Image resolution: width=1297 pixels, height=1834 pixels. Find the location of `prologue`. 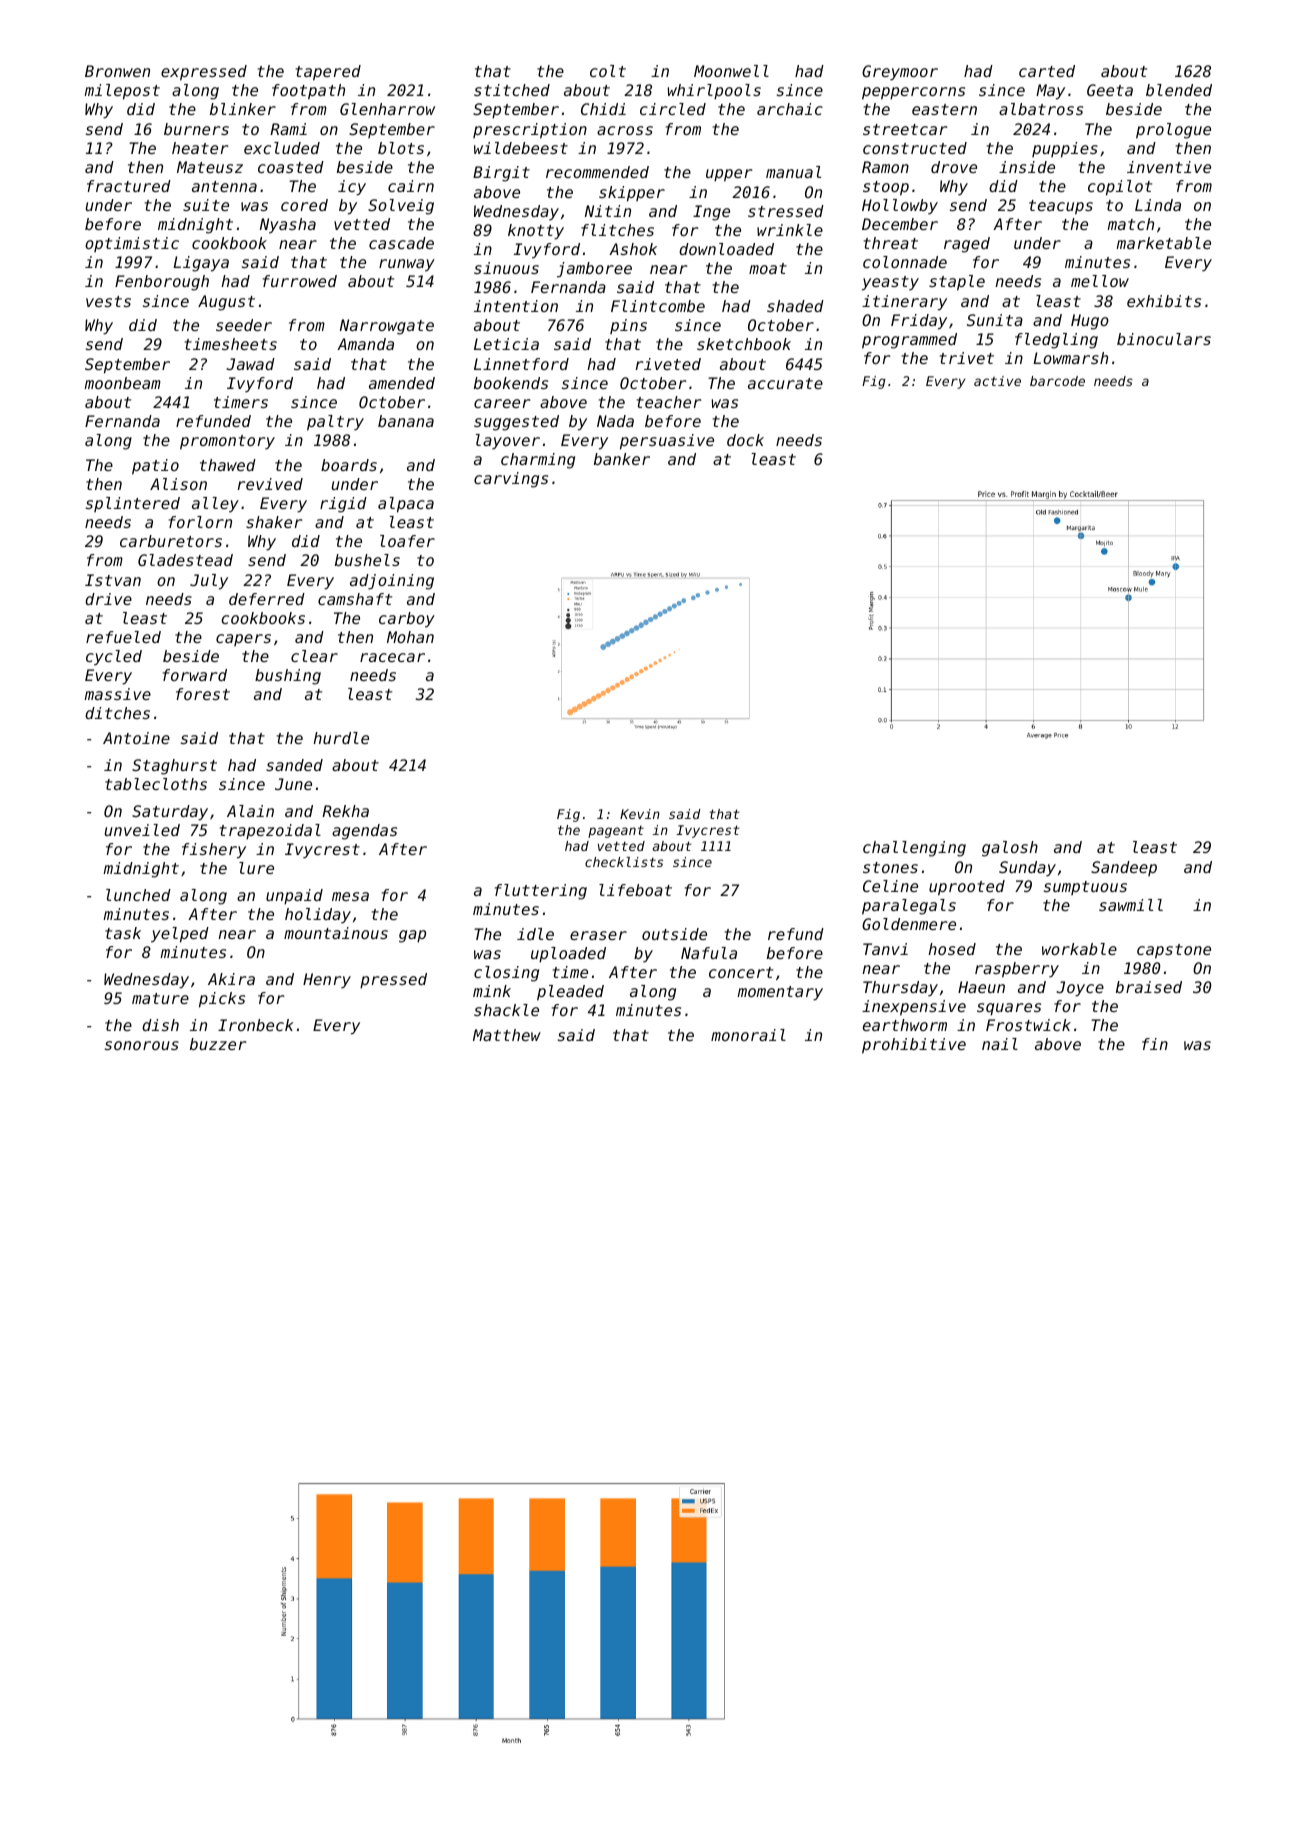

prologue is located at coordinates (1173, 131).
